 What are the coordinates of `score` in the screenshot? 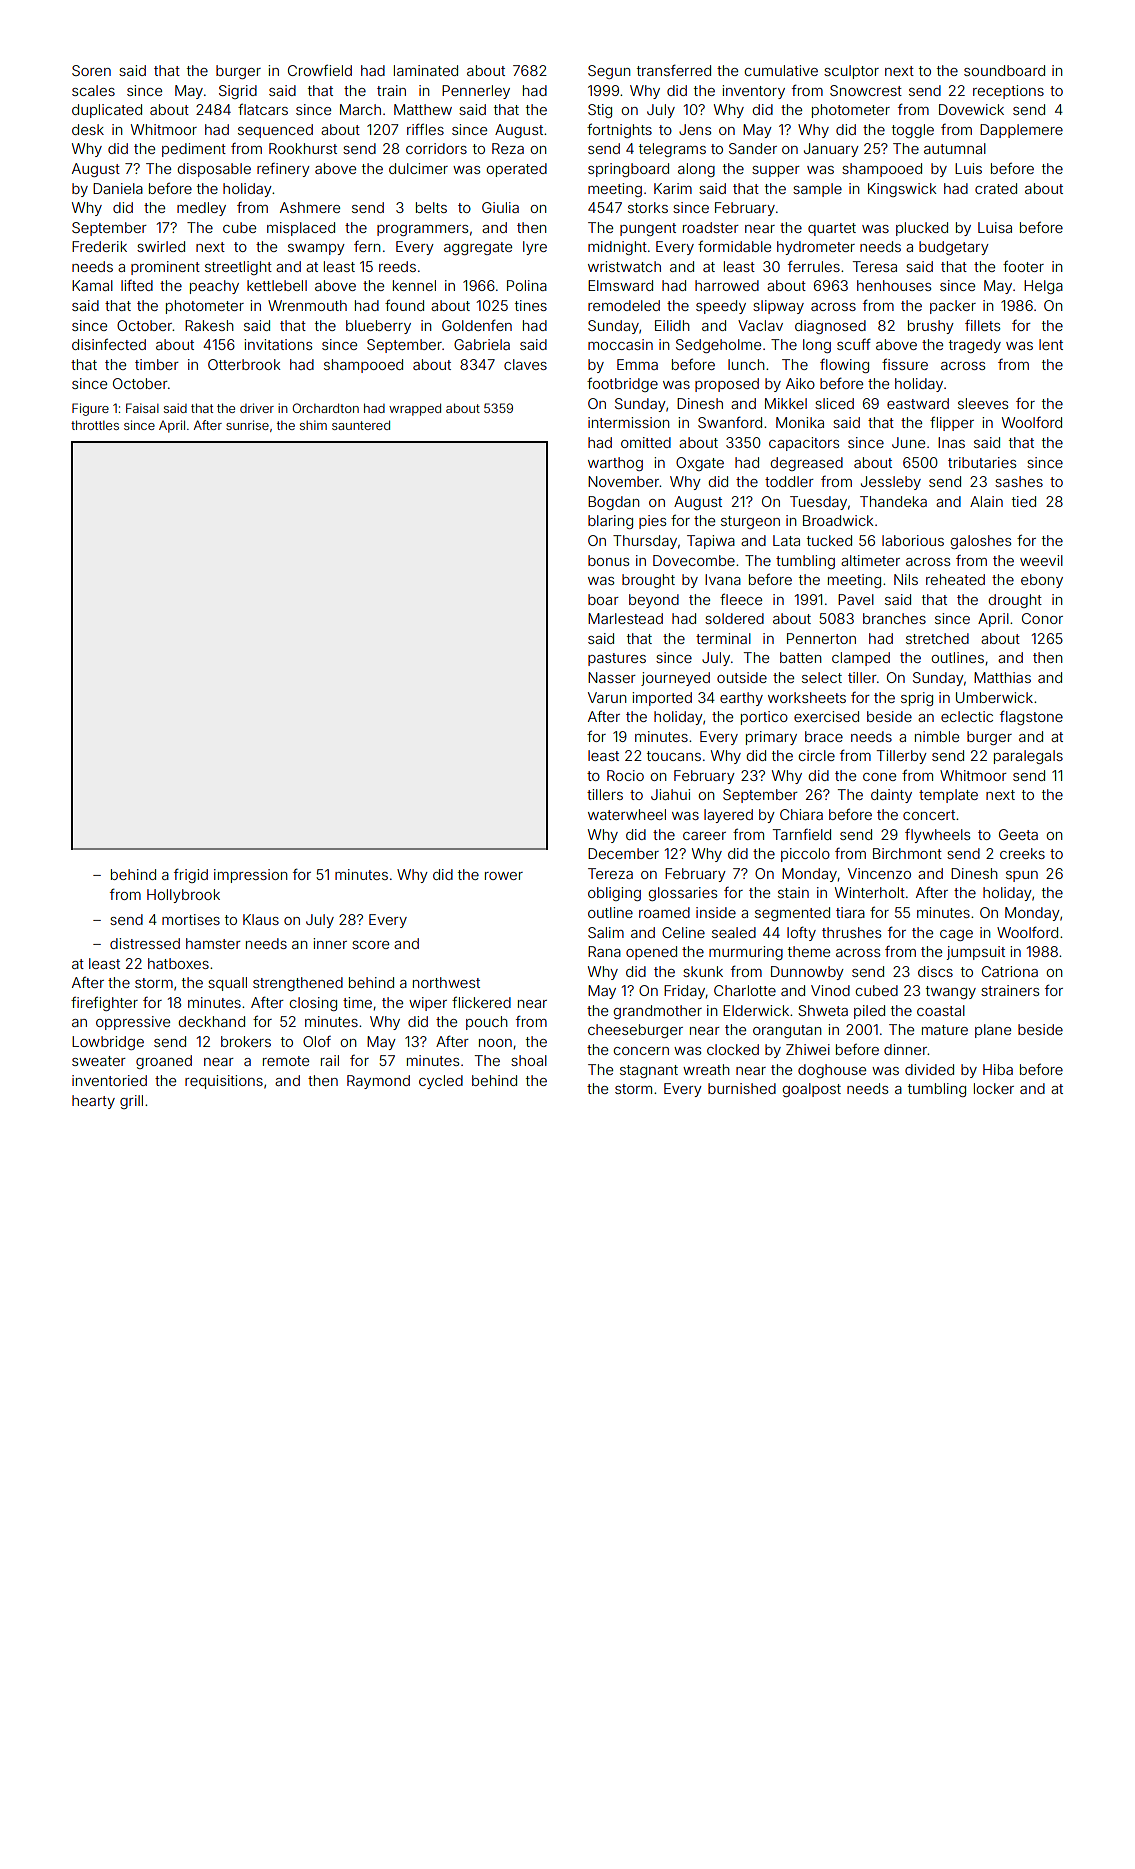 It's located at (370, 945).
